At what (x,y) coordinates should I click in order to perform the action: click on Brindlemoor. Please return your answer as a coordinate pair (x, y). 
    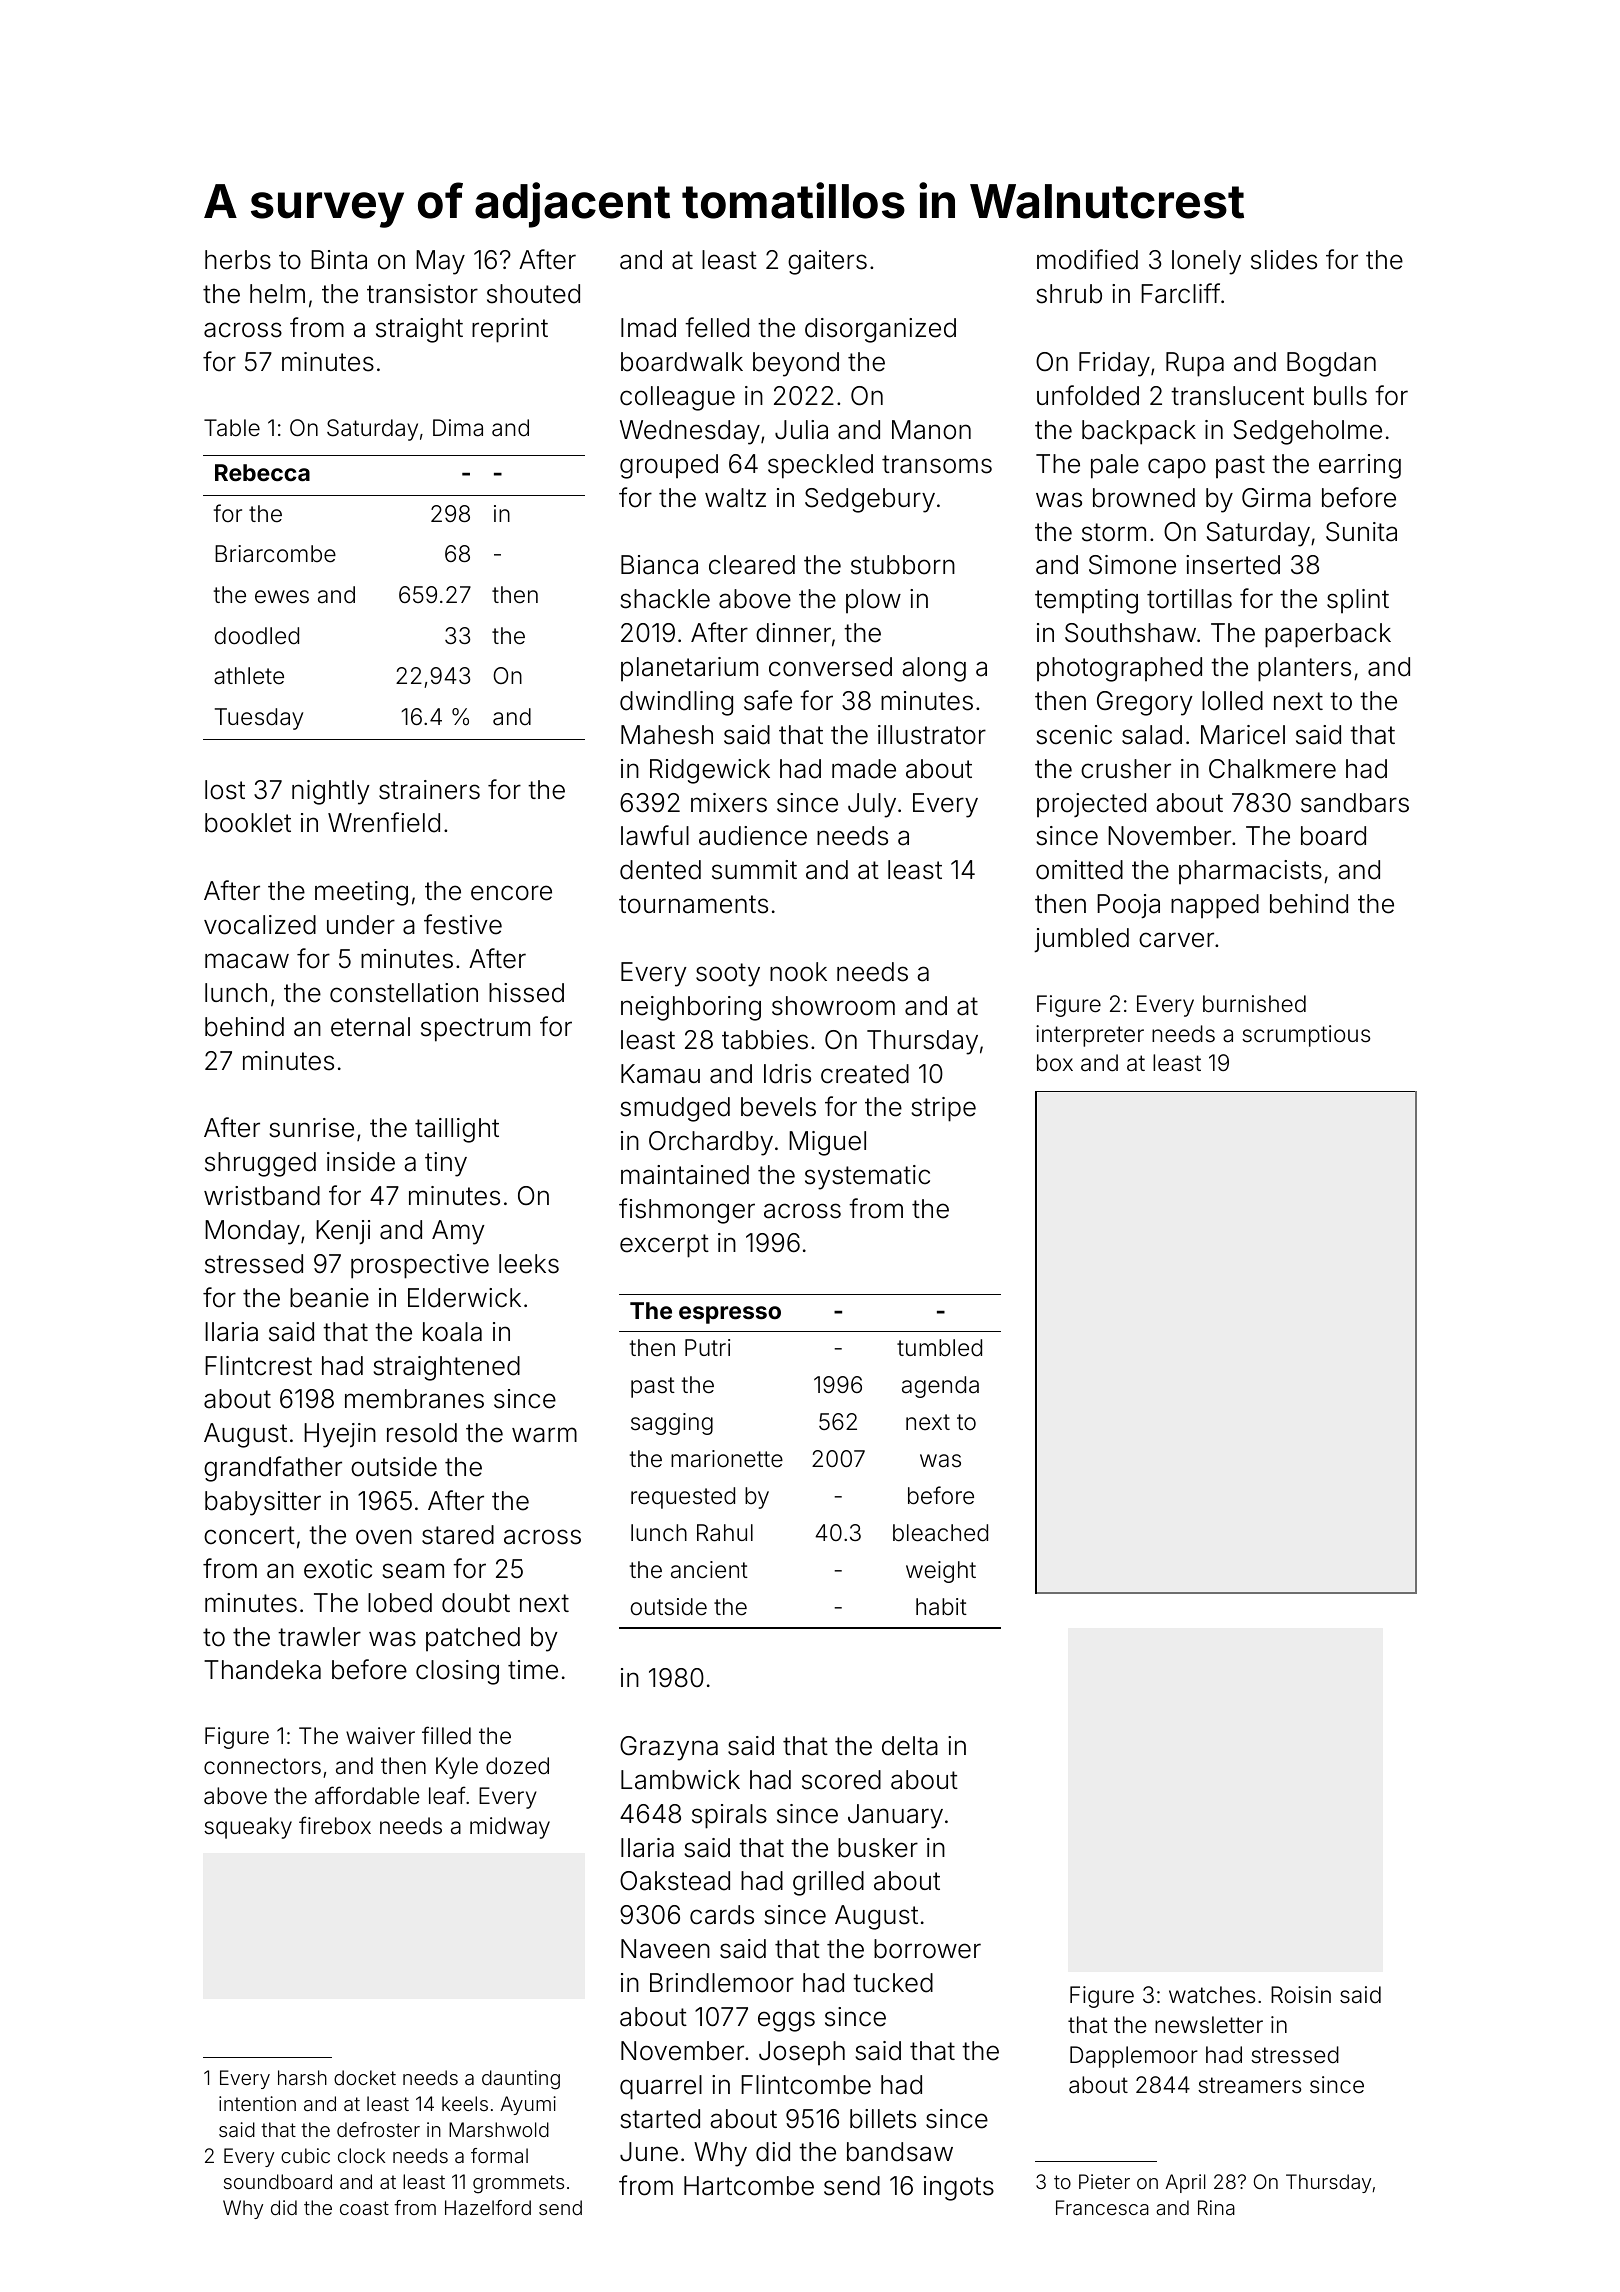
    Looking at the image, I should click on (722, 1983).
